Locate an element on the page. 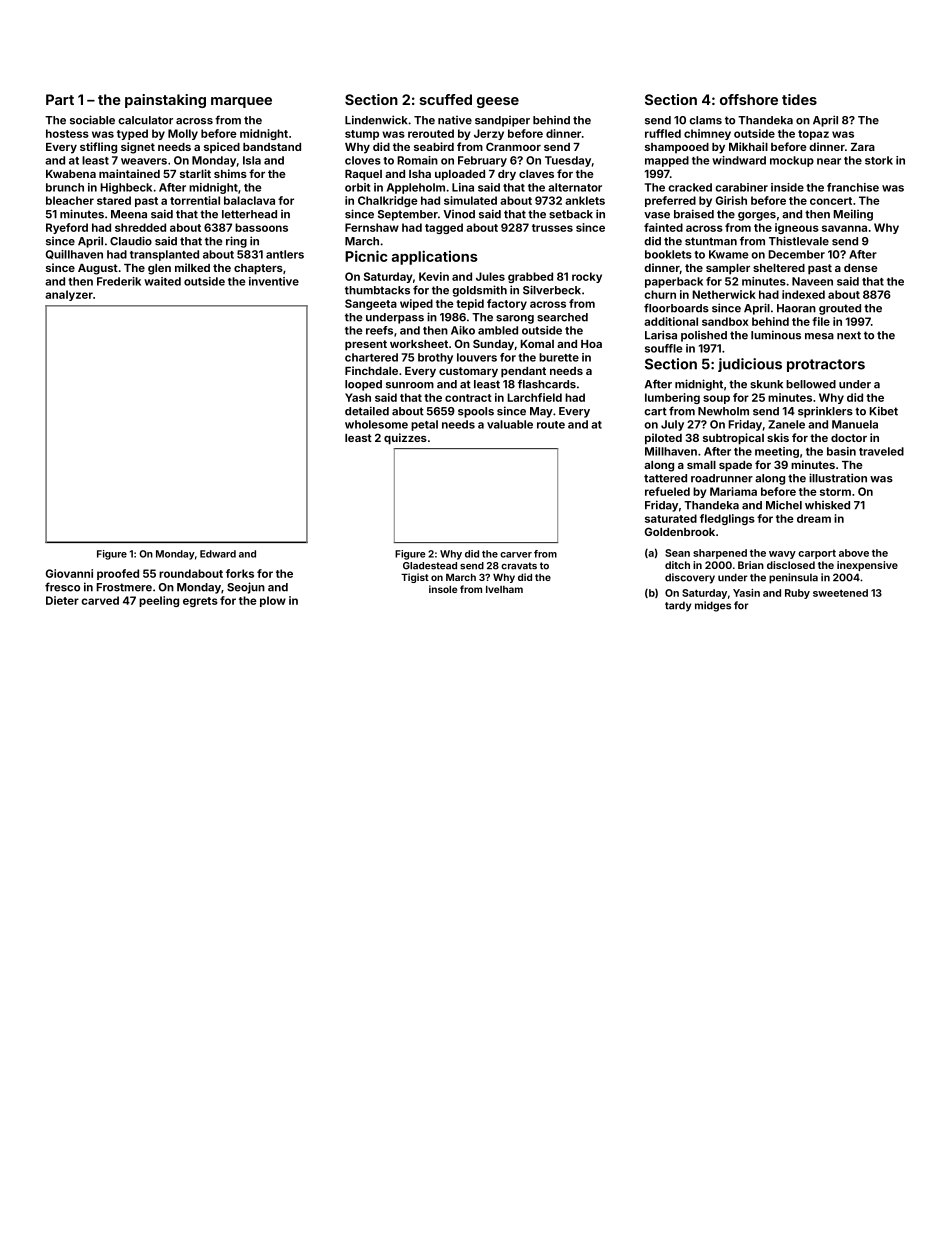 This document has width=952, height=1233. stifling is located at coordinates (98, 148).
